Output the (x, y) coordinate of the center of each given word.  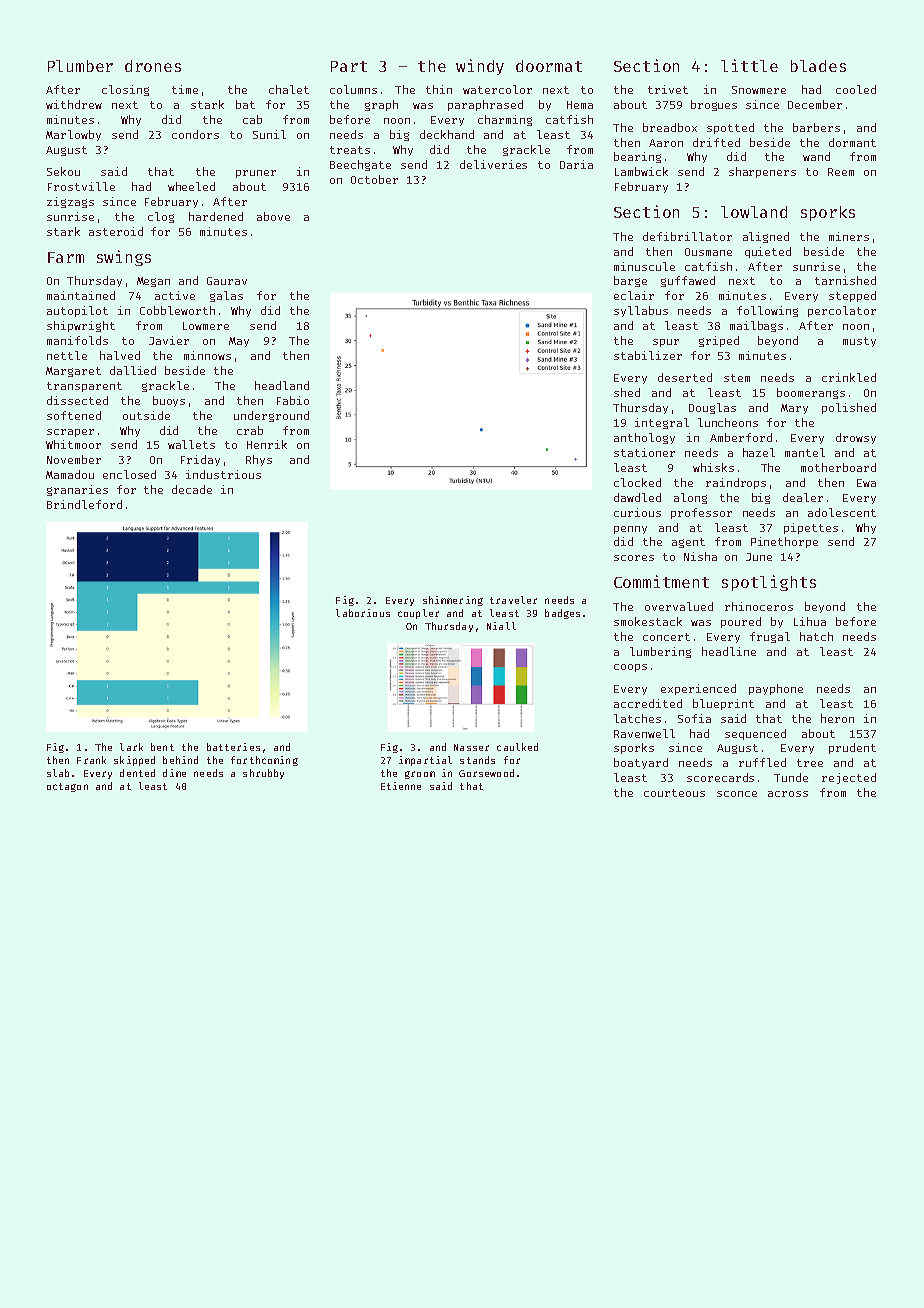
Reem (841, 172)
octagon (67, 787)
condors (195, 134)
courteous (674, 793)
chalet (289, 89)
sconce (737, 794)
